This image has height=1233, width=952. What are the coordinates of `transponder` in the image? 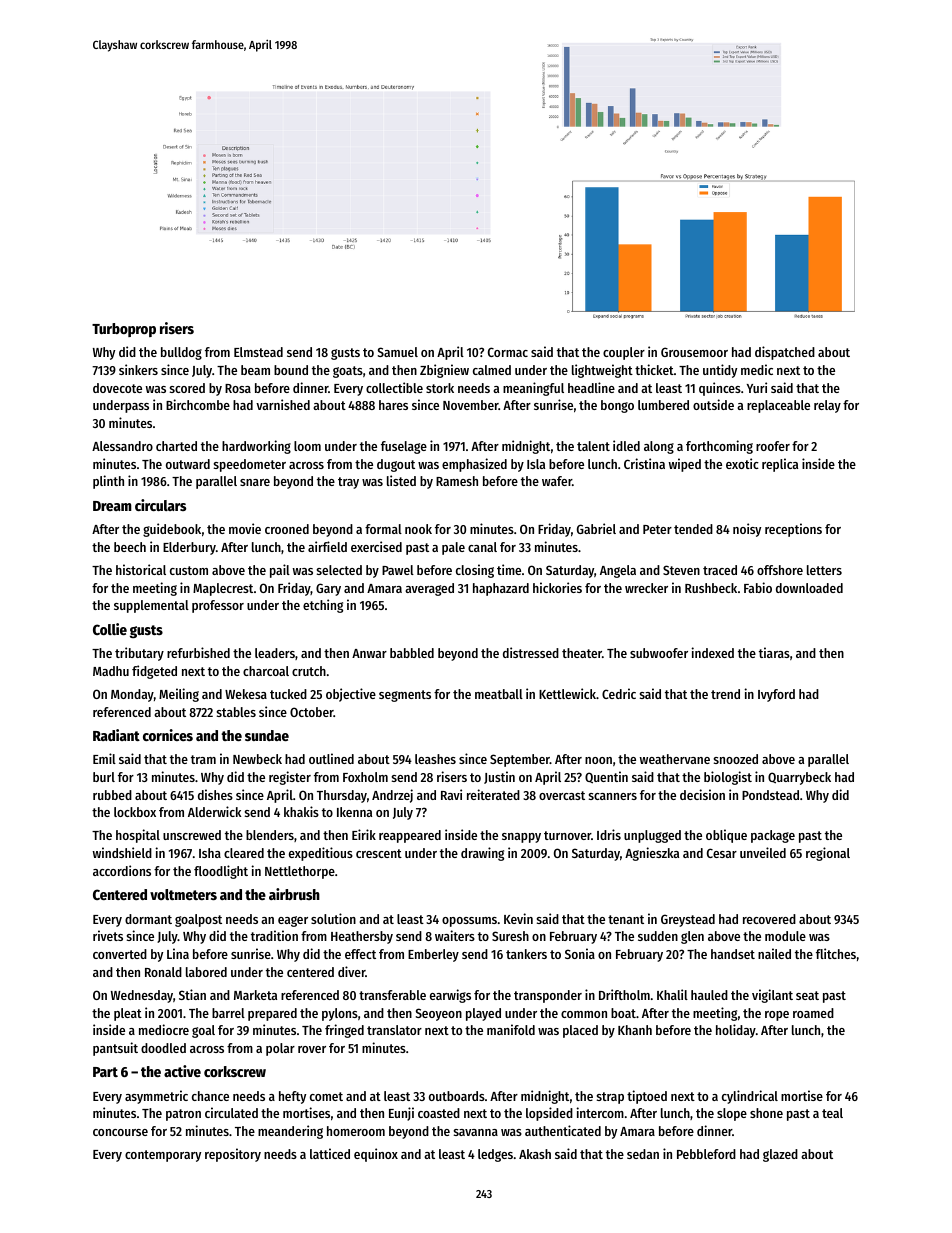 It's located at (548, 996).
